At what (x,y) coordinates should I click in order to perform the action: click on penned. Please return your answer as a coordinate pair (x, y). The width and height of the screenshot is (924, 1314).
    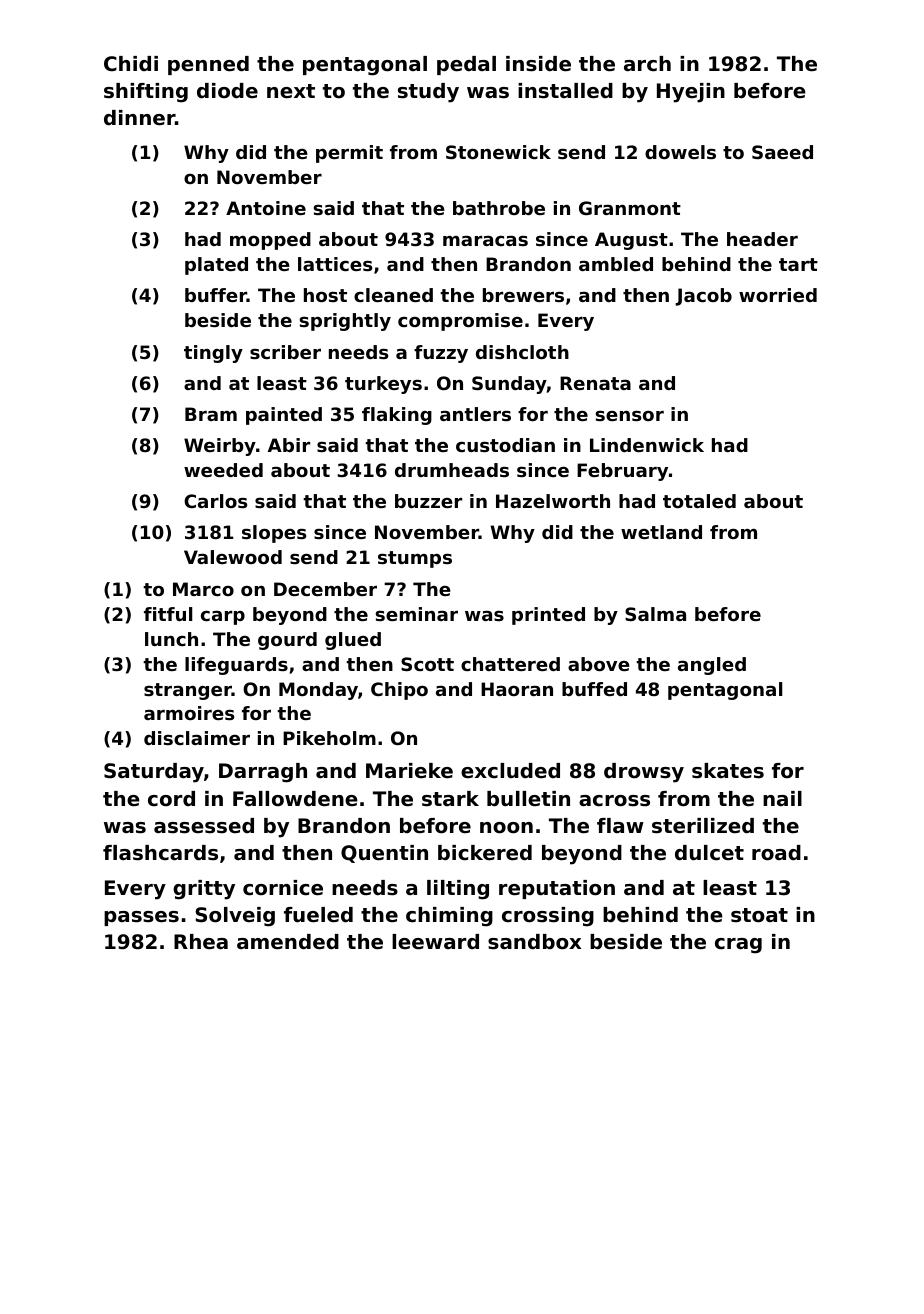
    Looking at the image, I should click on (208, 65).
